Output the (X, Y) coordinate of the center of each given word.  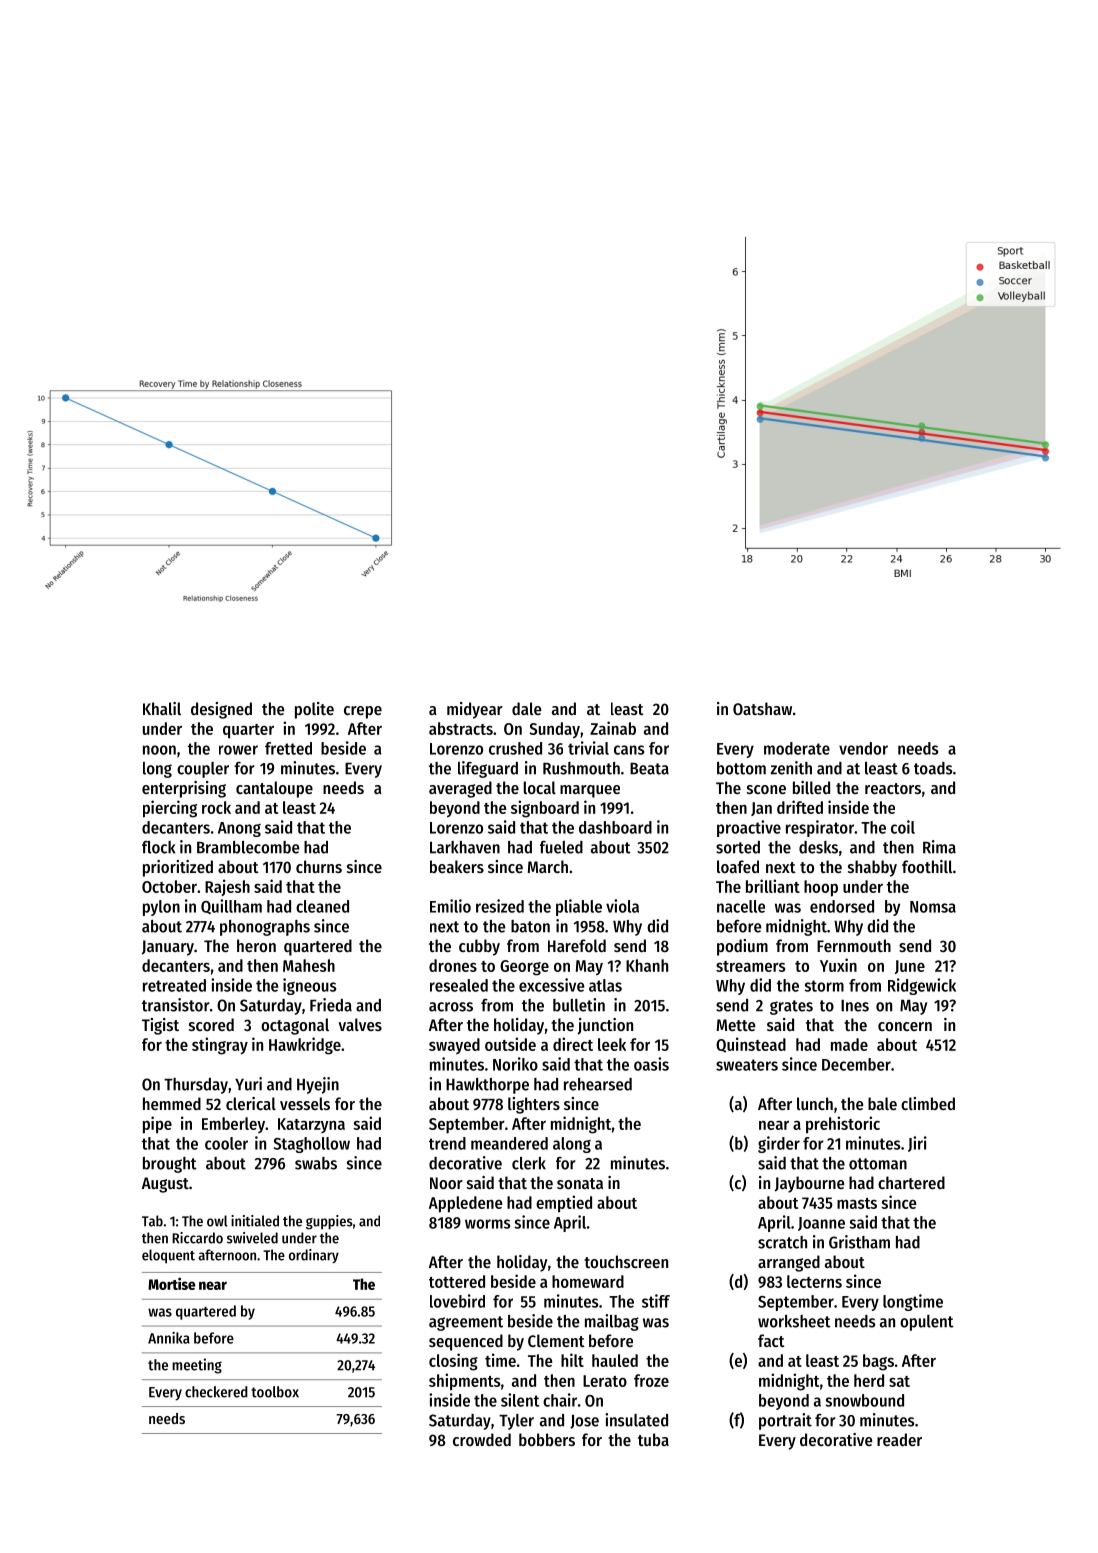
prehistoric (843, 1125)
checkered (216, 1392)
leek (612, 1044)
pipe (157, 1125)
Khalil (162, 708)
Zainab (613, 728)
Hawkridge (305, 1046)
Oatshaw (762, 708)
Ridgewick (922, 986)
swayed (454, 1046)
